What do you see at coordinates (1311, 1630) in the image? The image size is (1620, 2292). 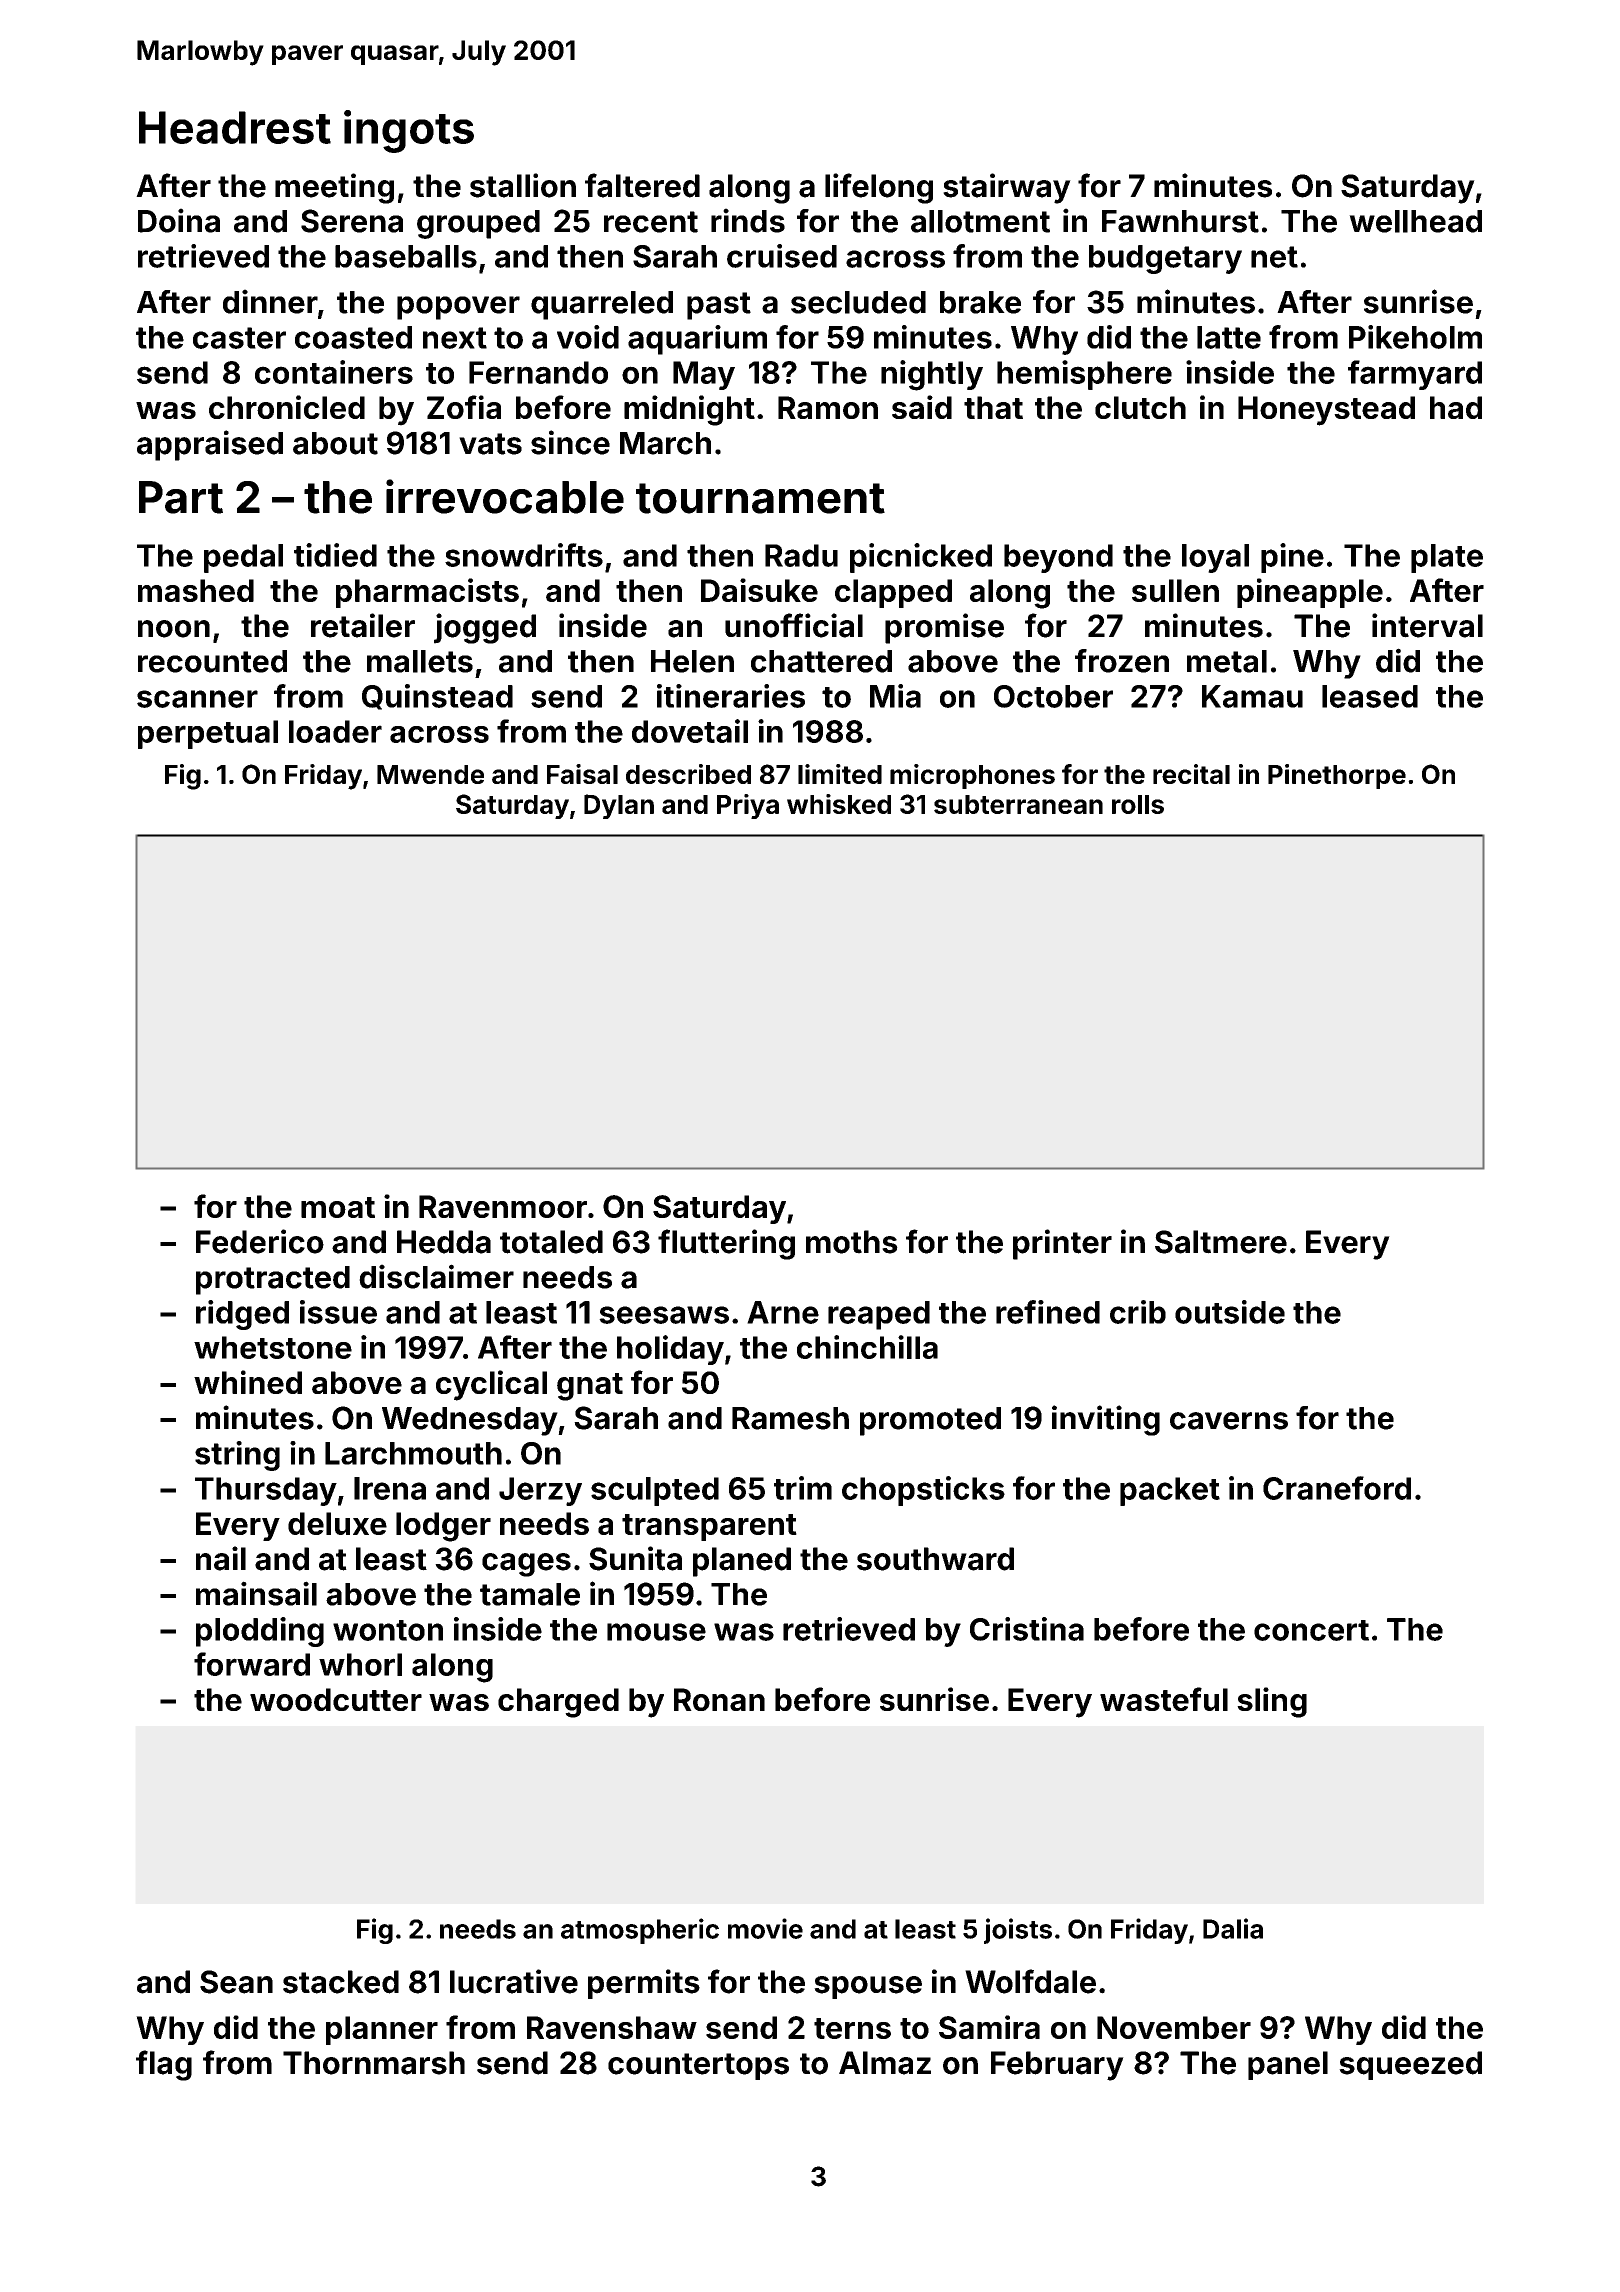 I see `concert` at bounding box center [1311, 1630].
